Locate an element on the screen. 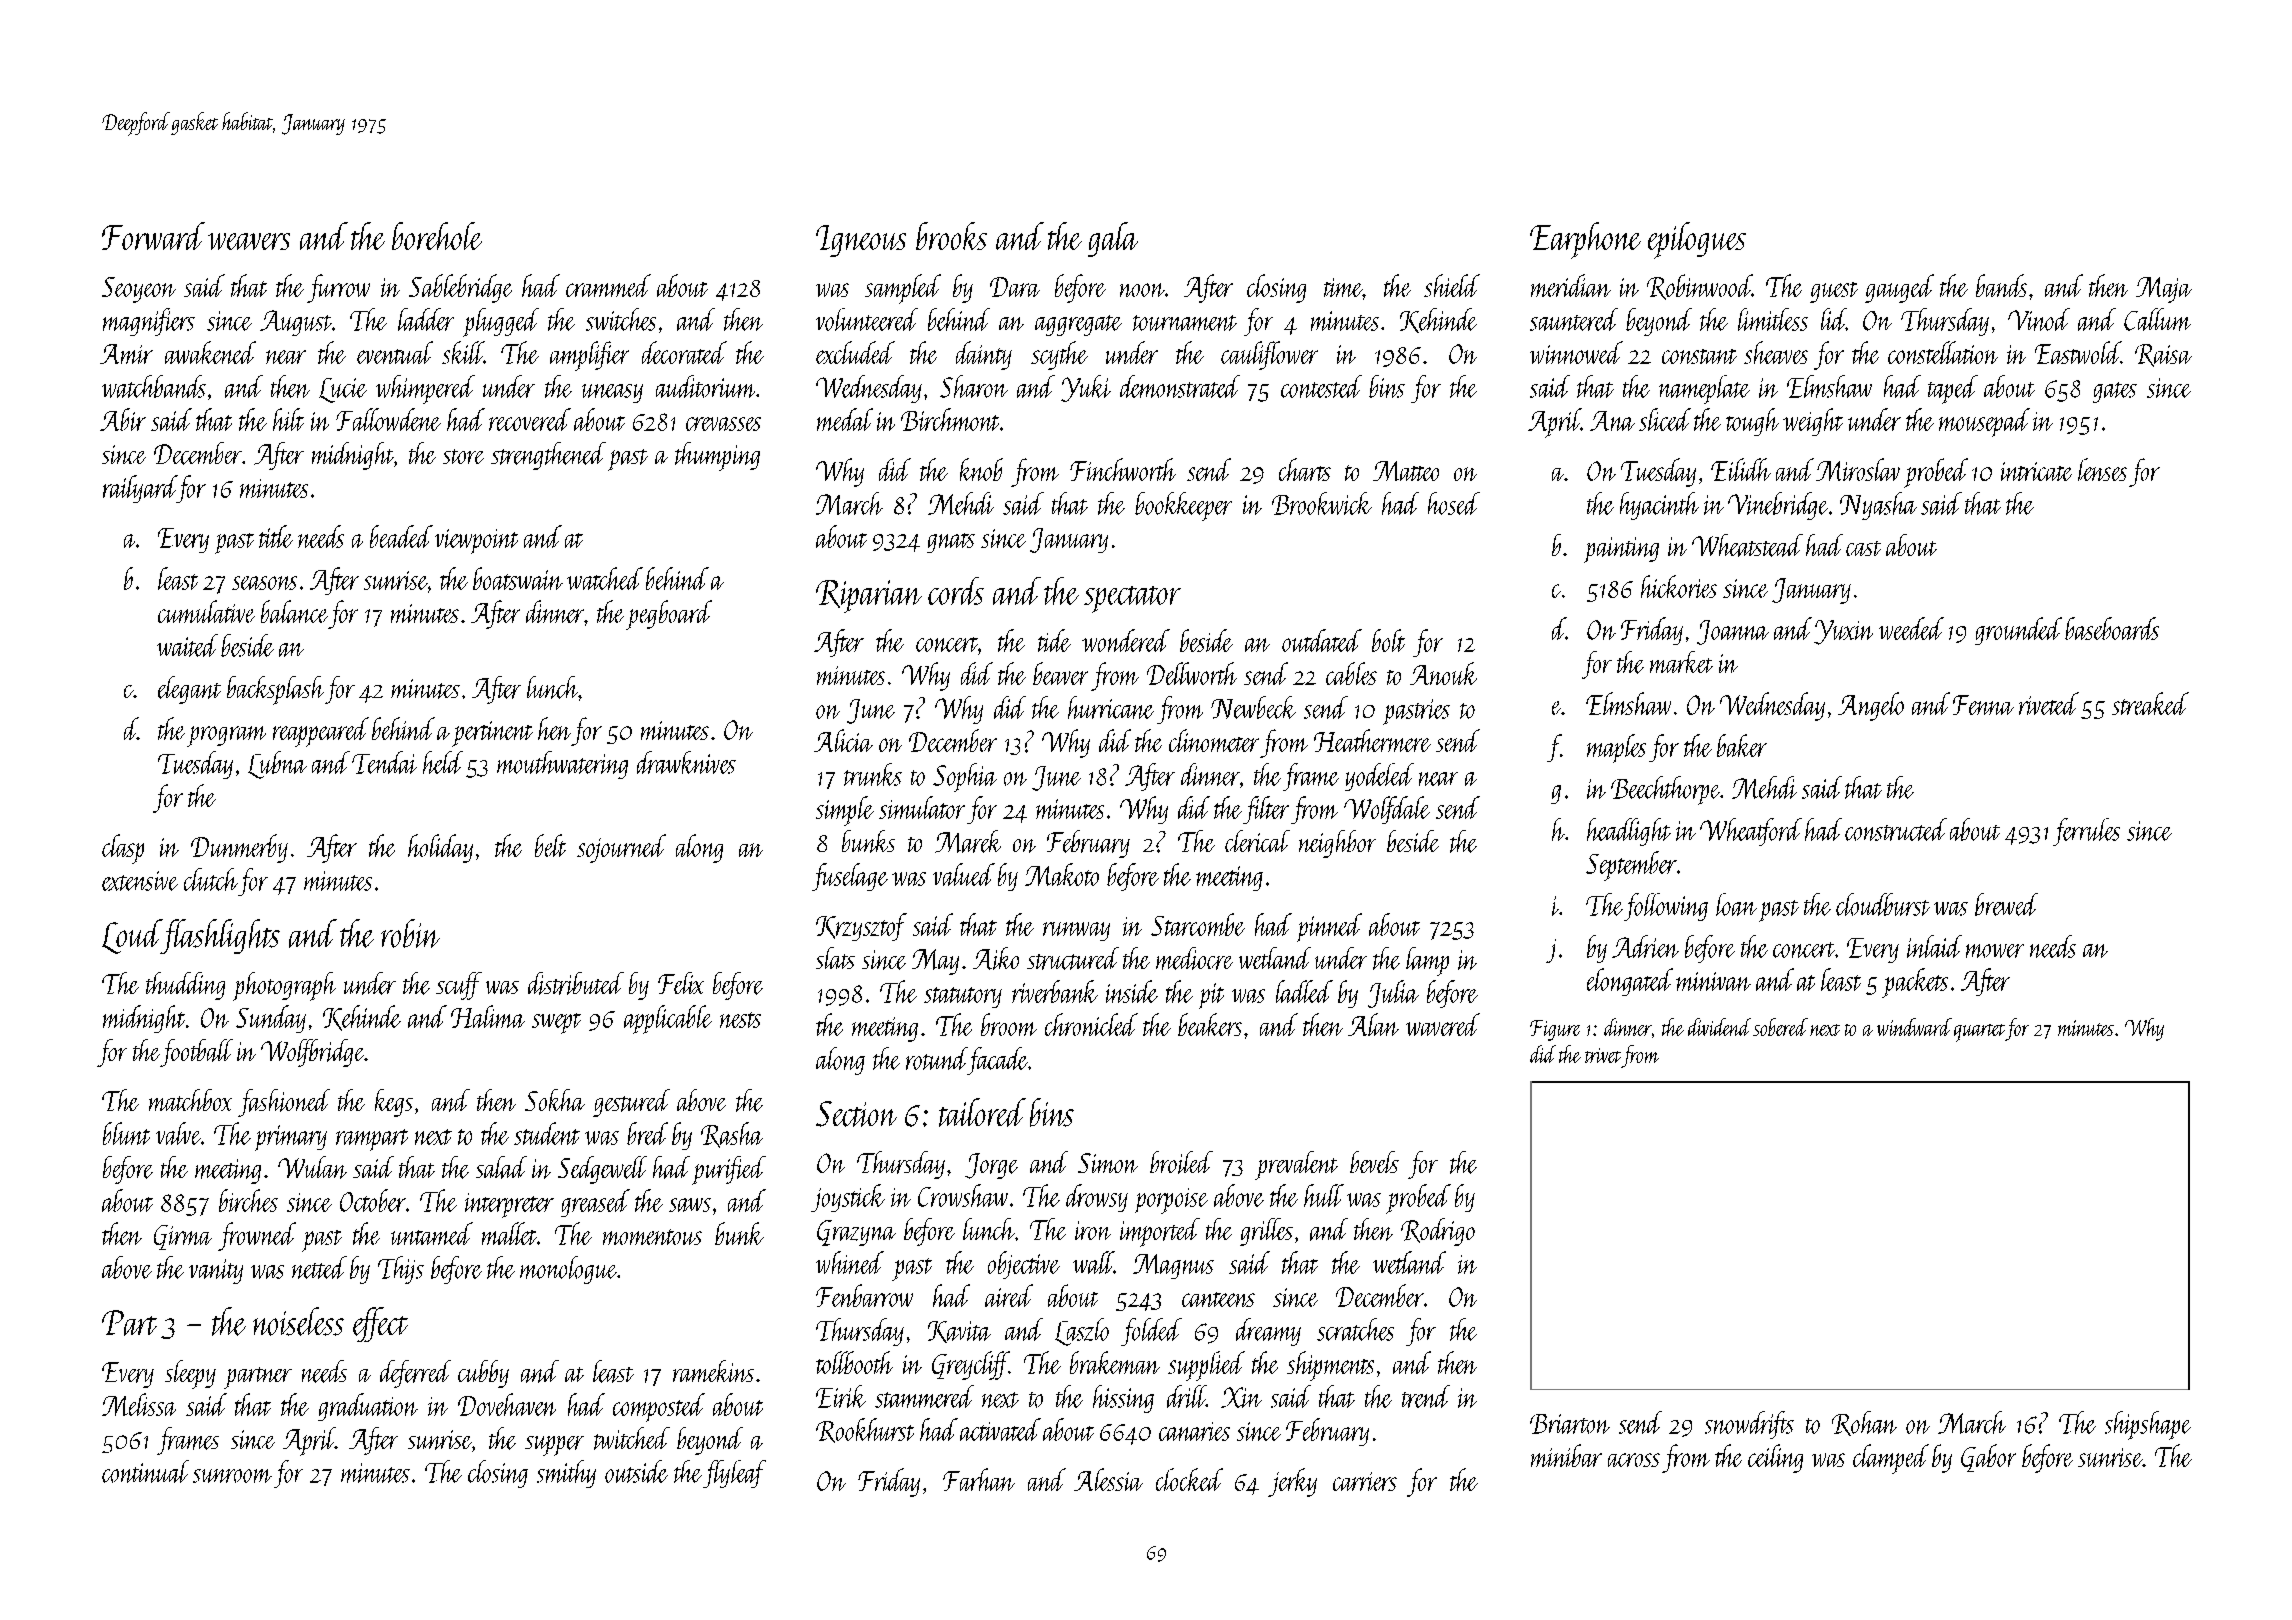 The height and width of the screenshot is (1620, 2292). shipments is located at coordinates (1330, 1366).
